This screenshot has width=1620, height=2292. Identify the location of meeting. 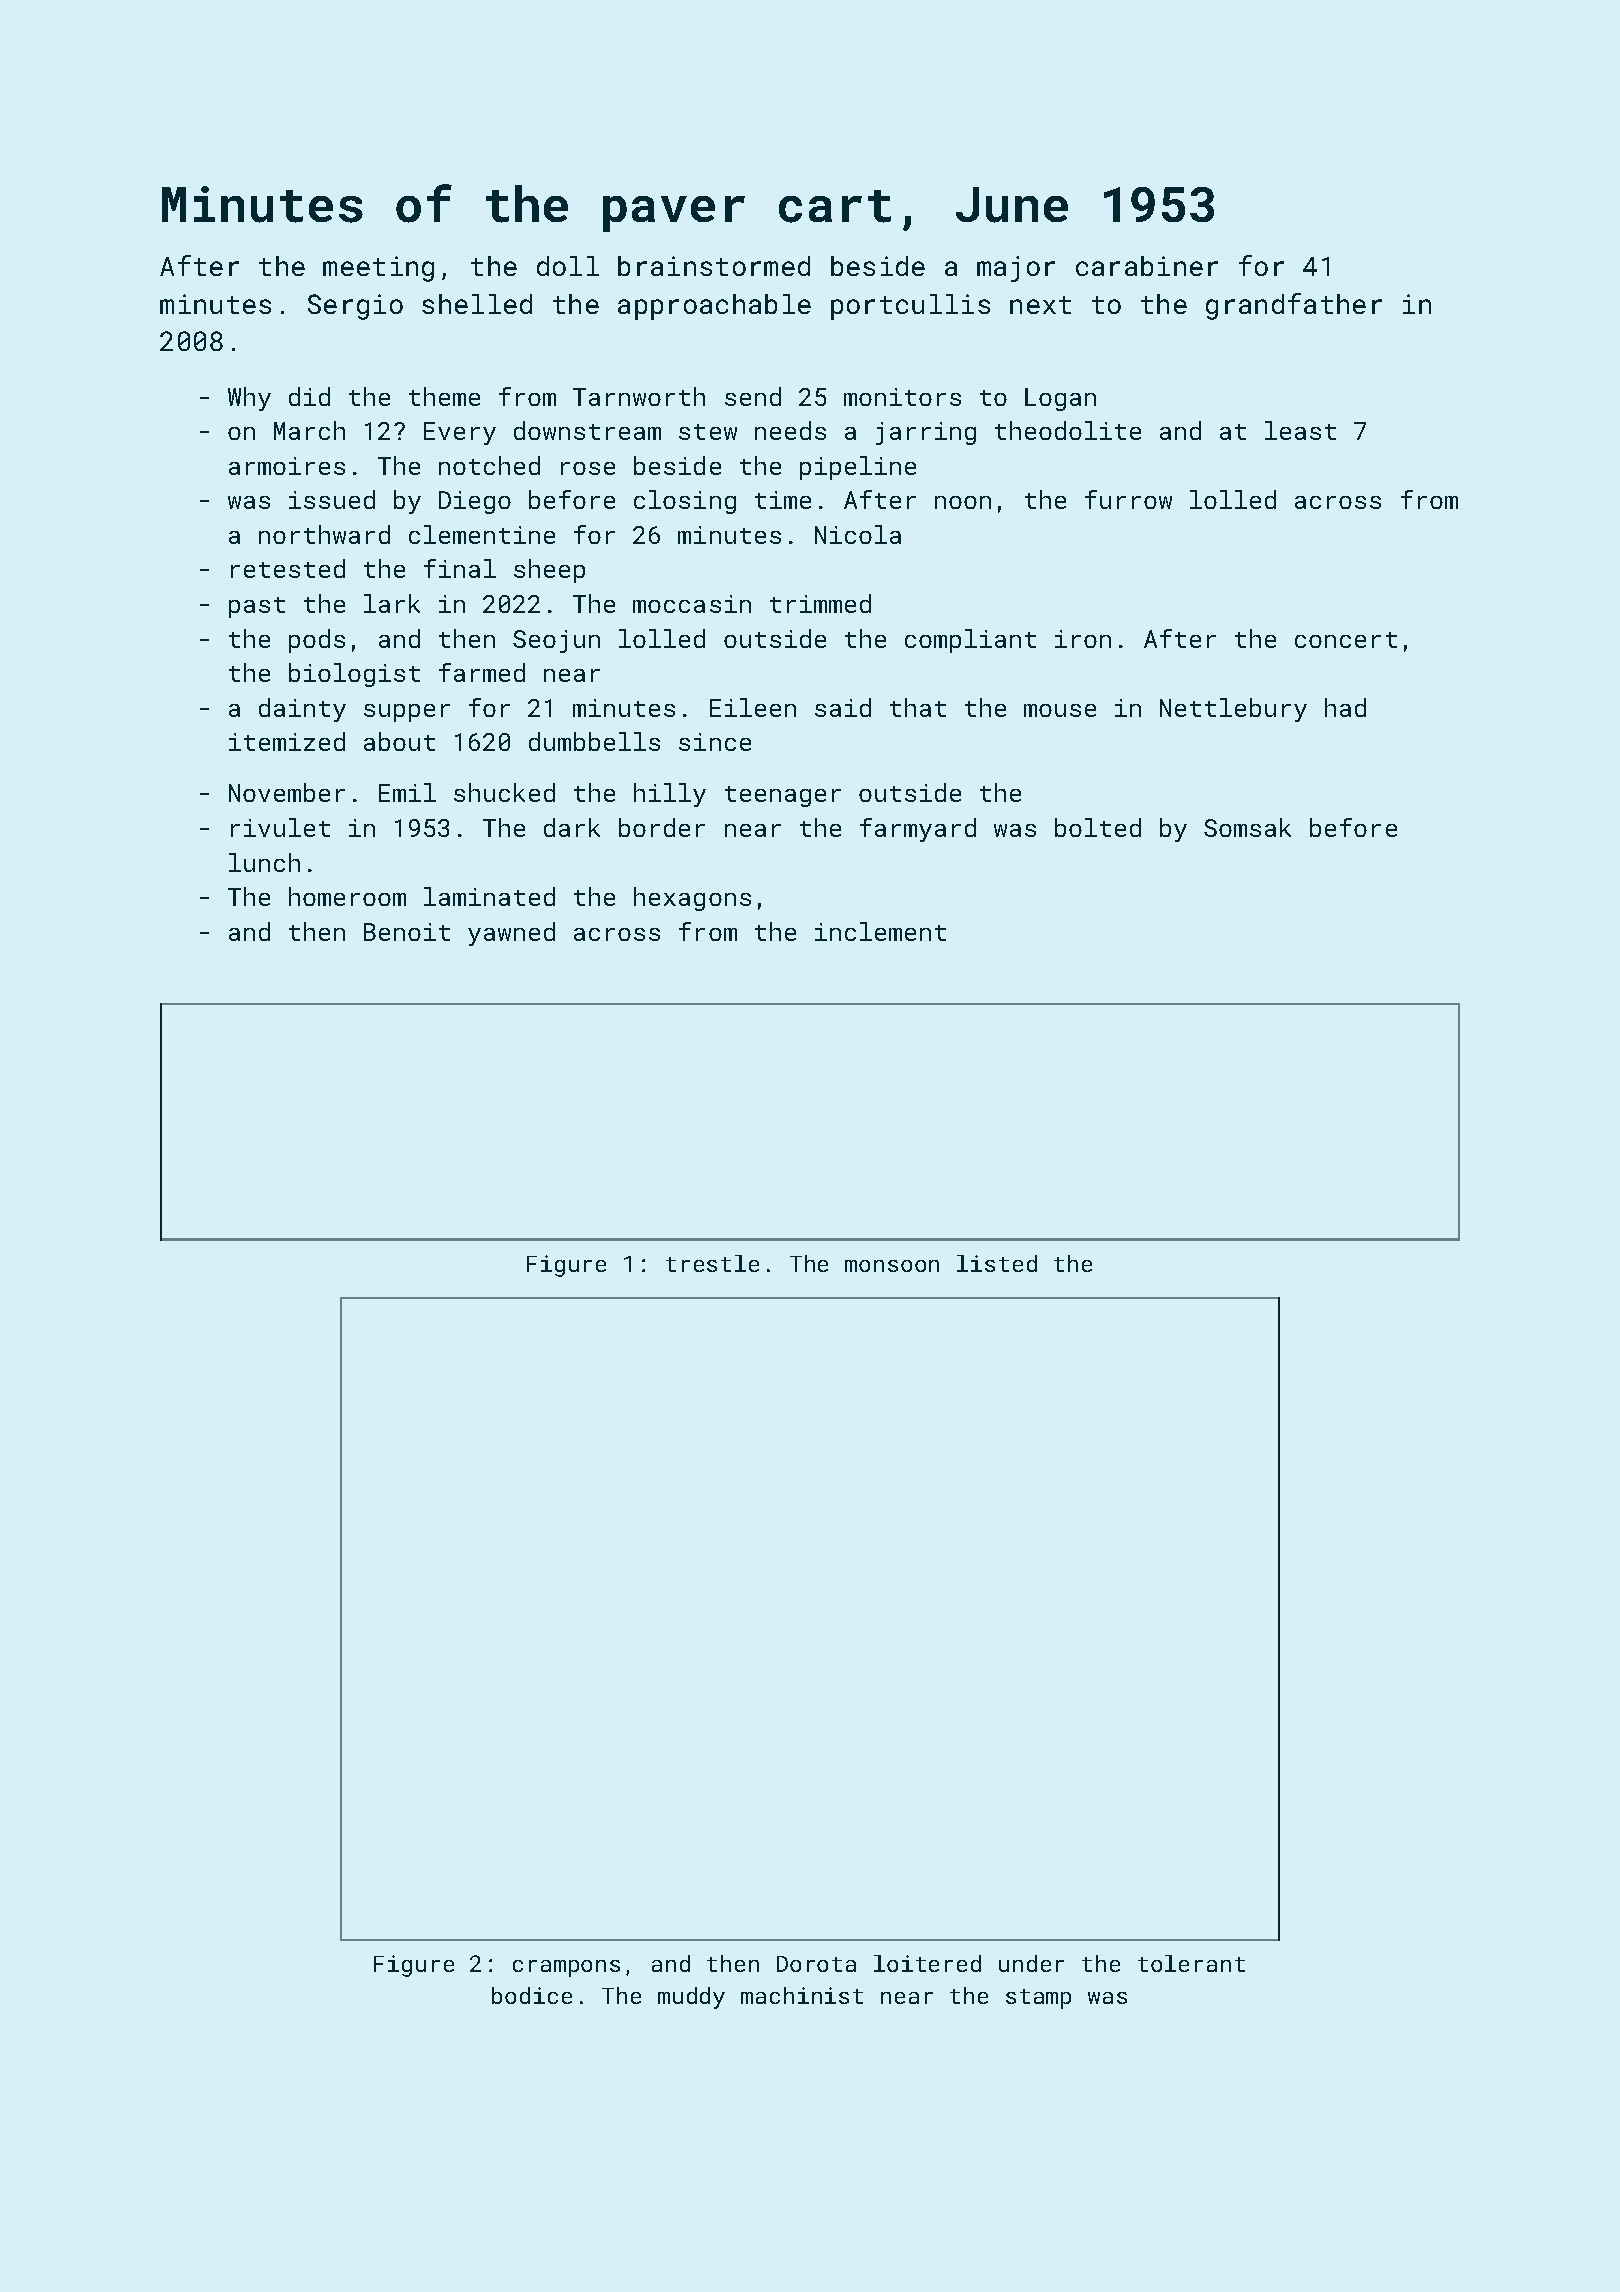
(378, 269).
